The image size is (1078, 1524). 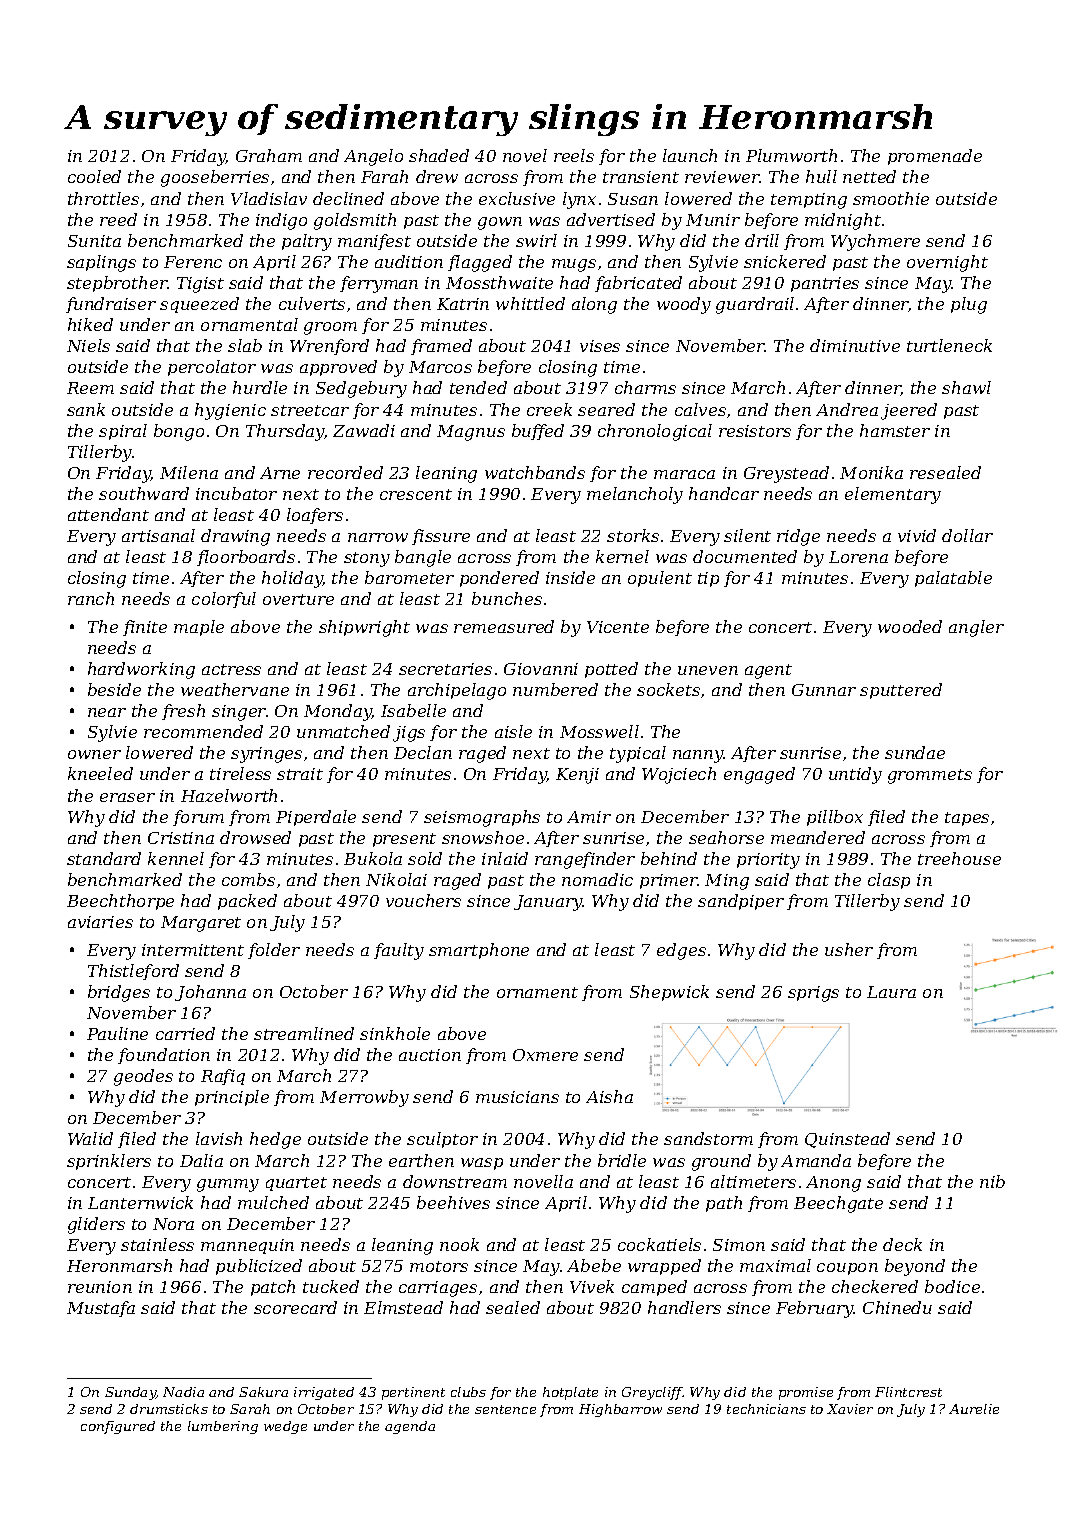 What do you see at coordinates (169, 1409) in the screenshot?
I see `drumsticks` at bounding box center [169, 1409].
